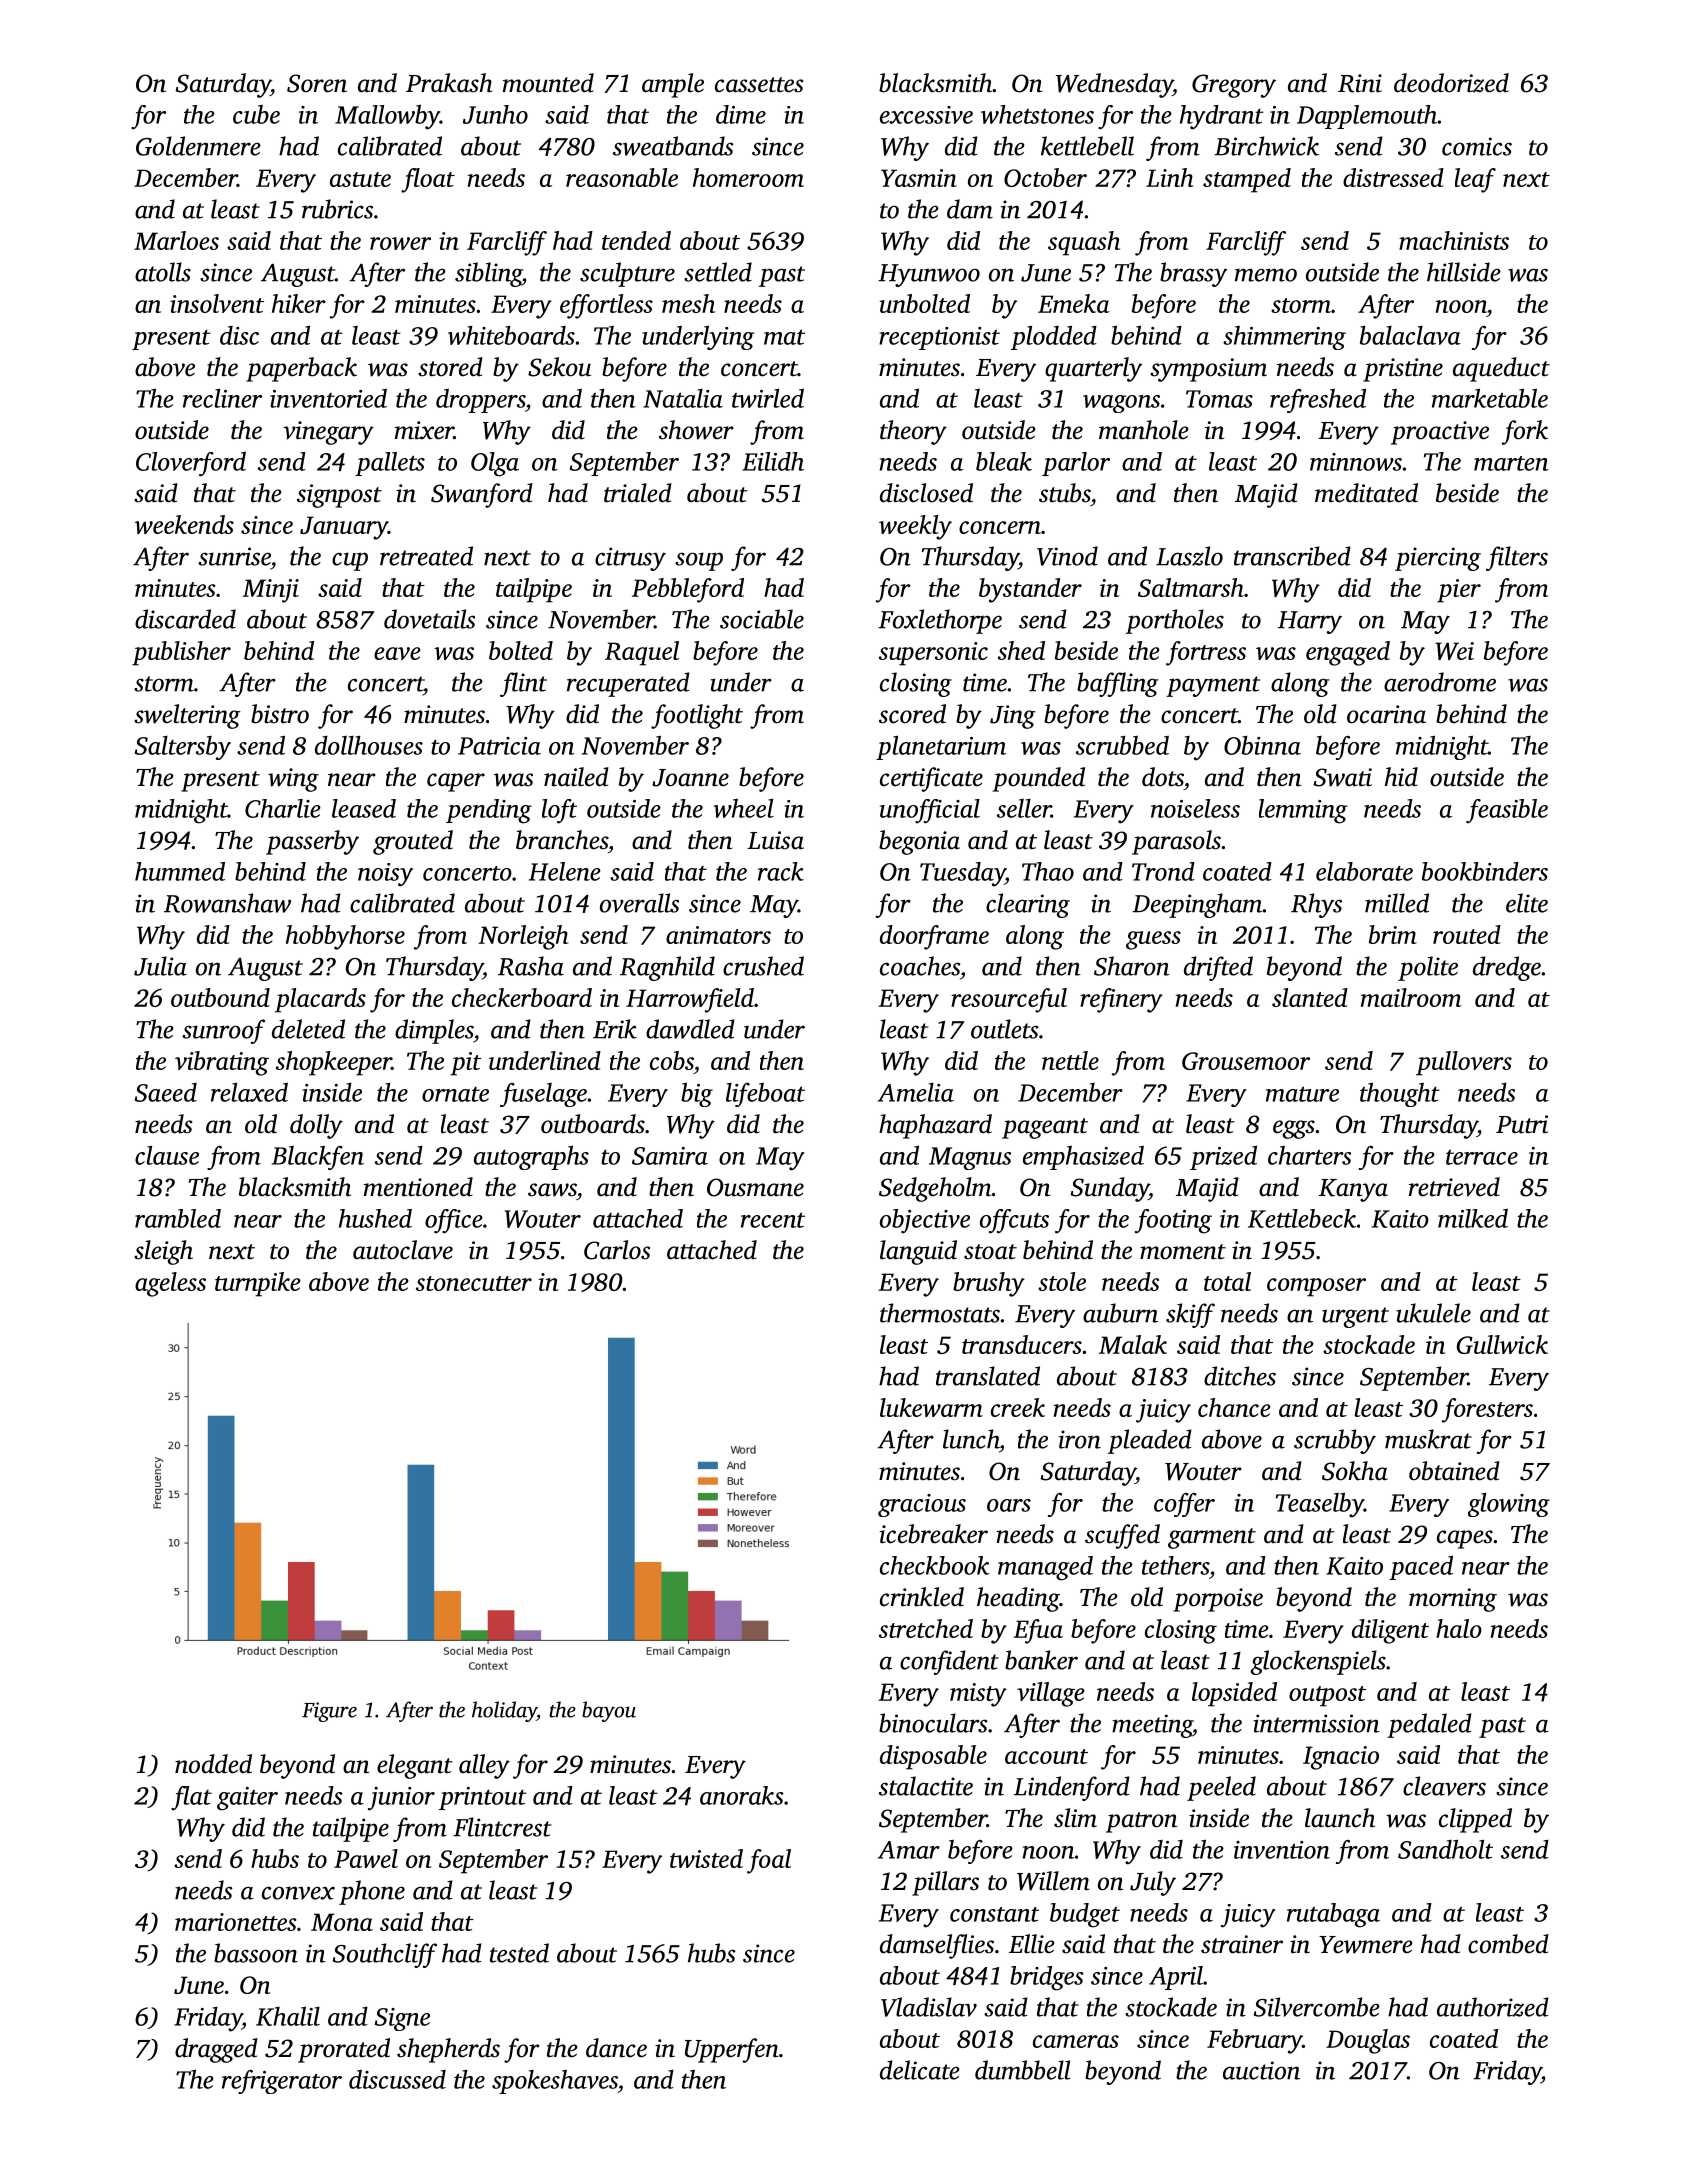 This screenshot has width=1683, height=2178. What do you see at coordinates (759, 85) in the screenshot?
I see `cassettes` at bounding box center [759, 85].
